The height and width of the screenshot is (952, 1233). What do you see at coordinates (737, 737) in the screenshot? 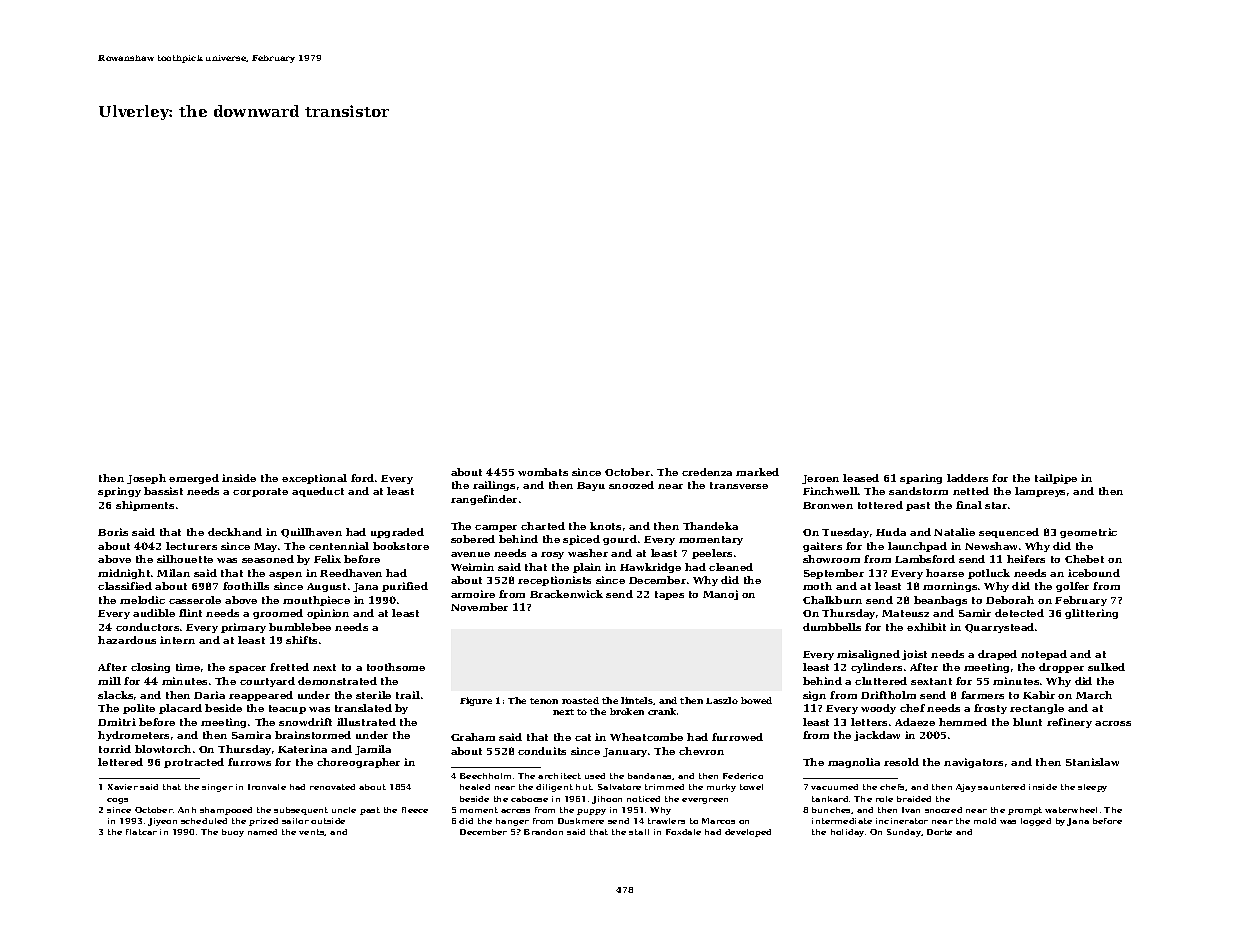
I see `furrowed` at bounding box center [737, 737].
